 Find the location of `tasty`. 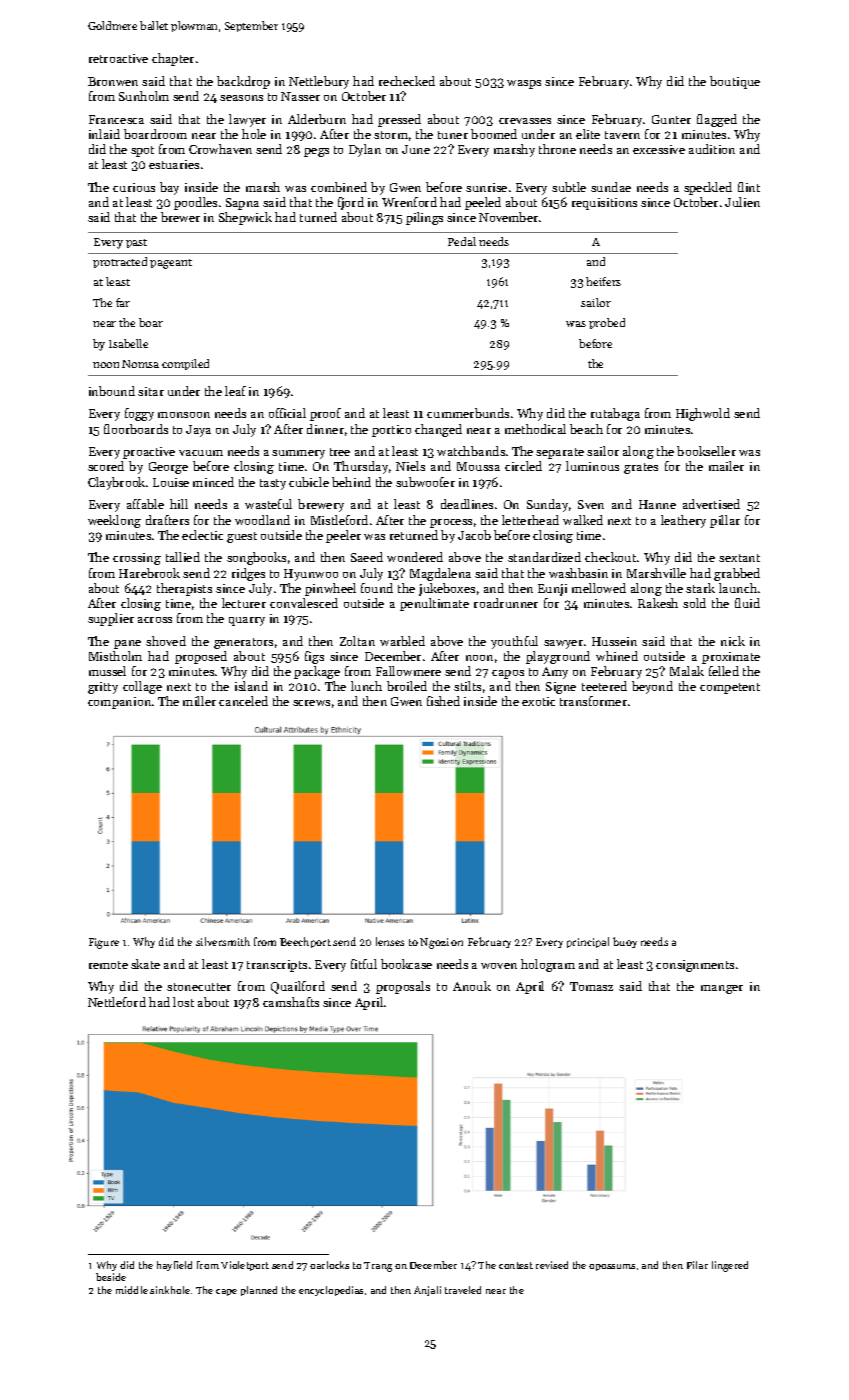

tasty is located at coordinates (273, 484).
